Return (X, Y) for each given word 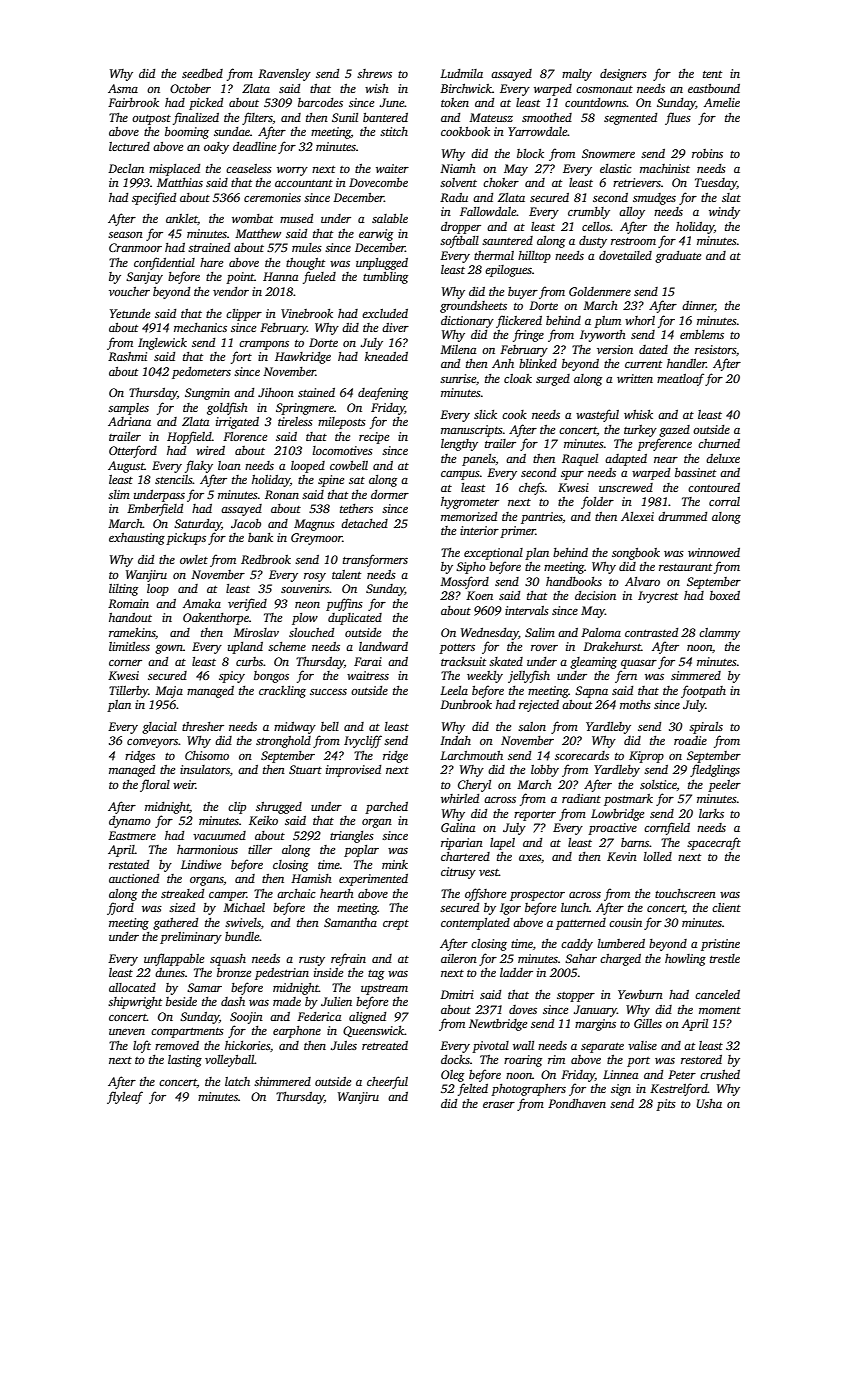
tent (712, 74)
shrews (374, 73)
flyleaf (125, 1097)
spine (331, 481)
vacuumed (219, 835)
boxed (725, 595)
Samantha (350, 922)
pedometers (201, 373)
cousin (625, 922)
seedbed (202, 73)
